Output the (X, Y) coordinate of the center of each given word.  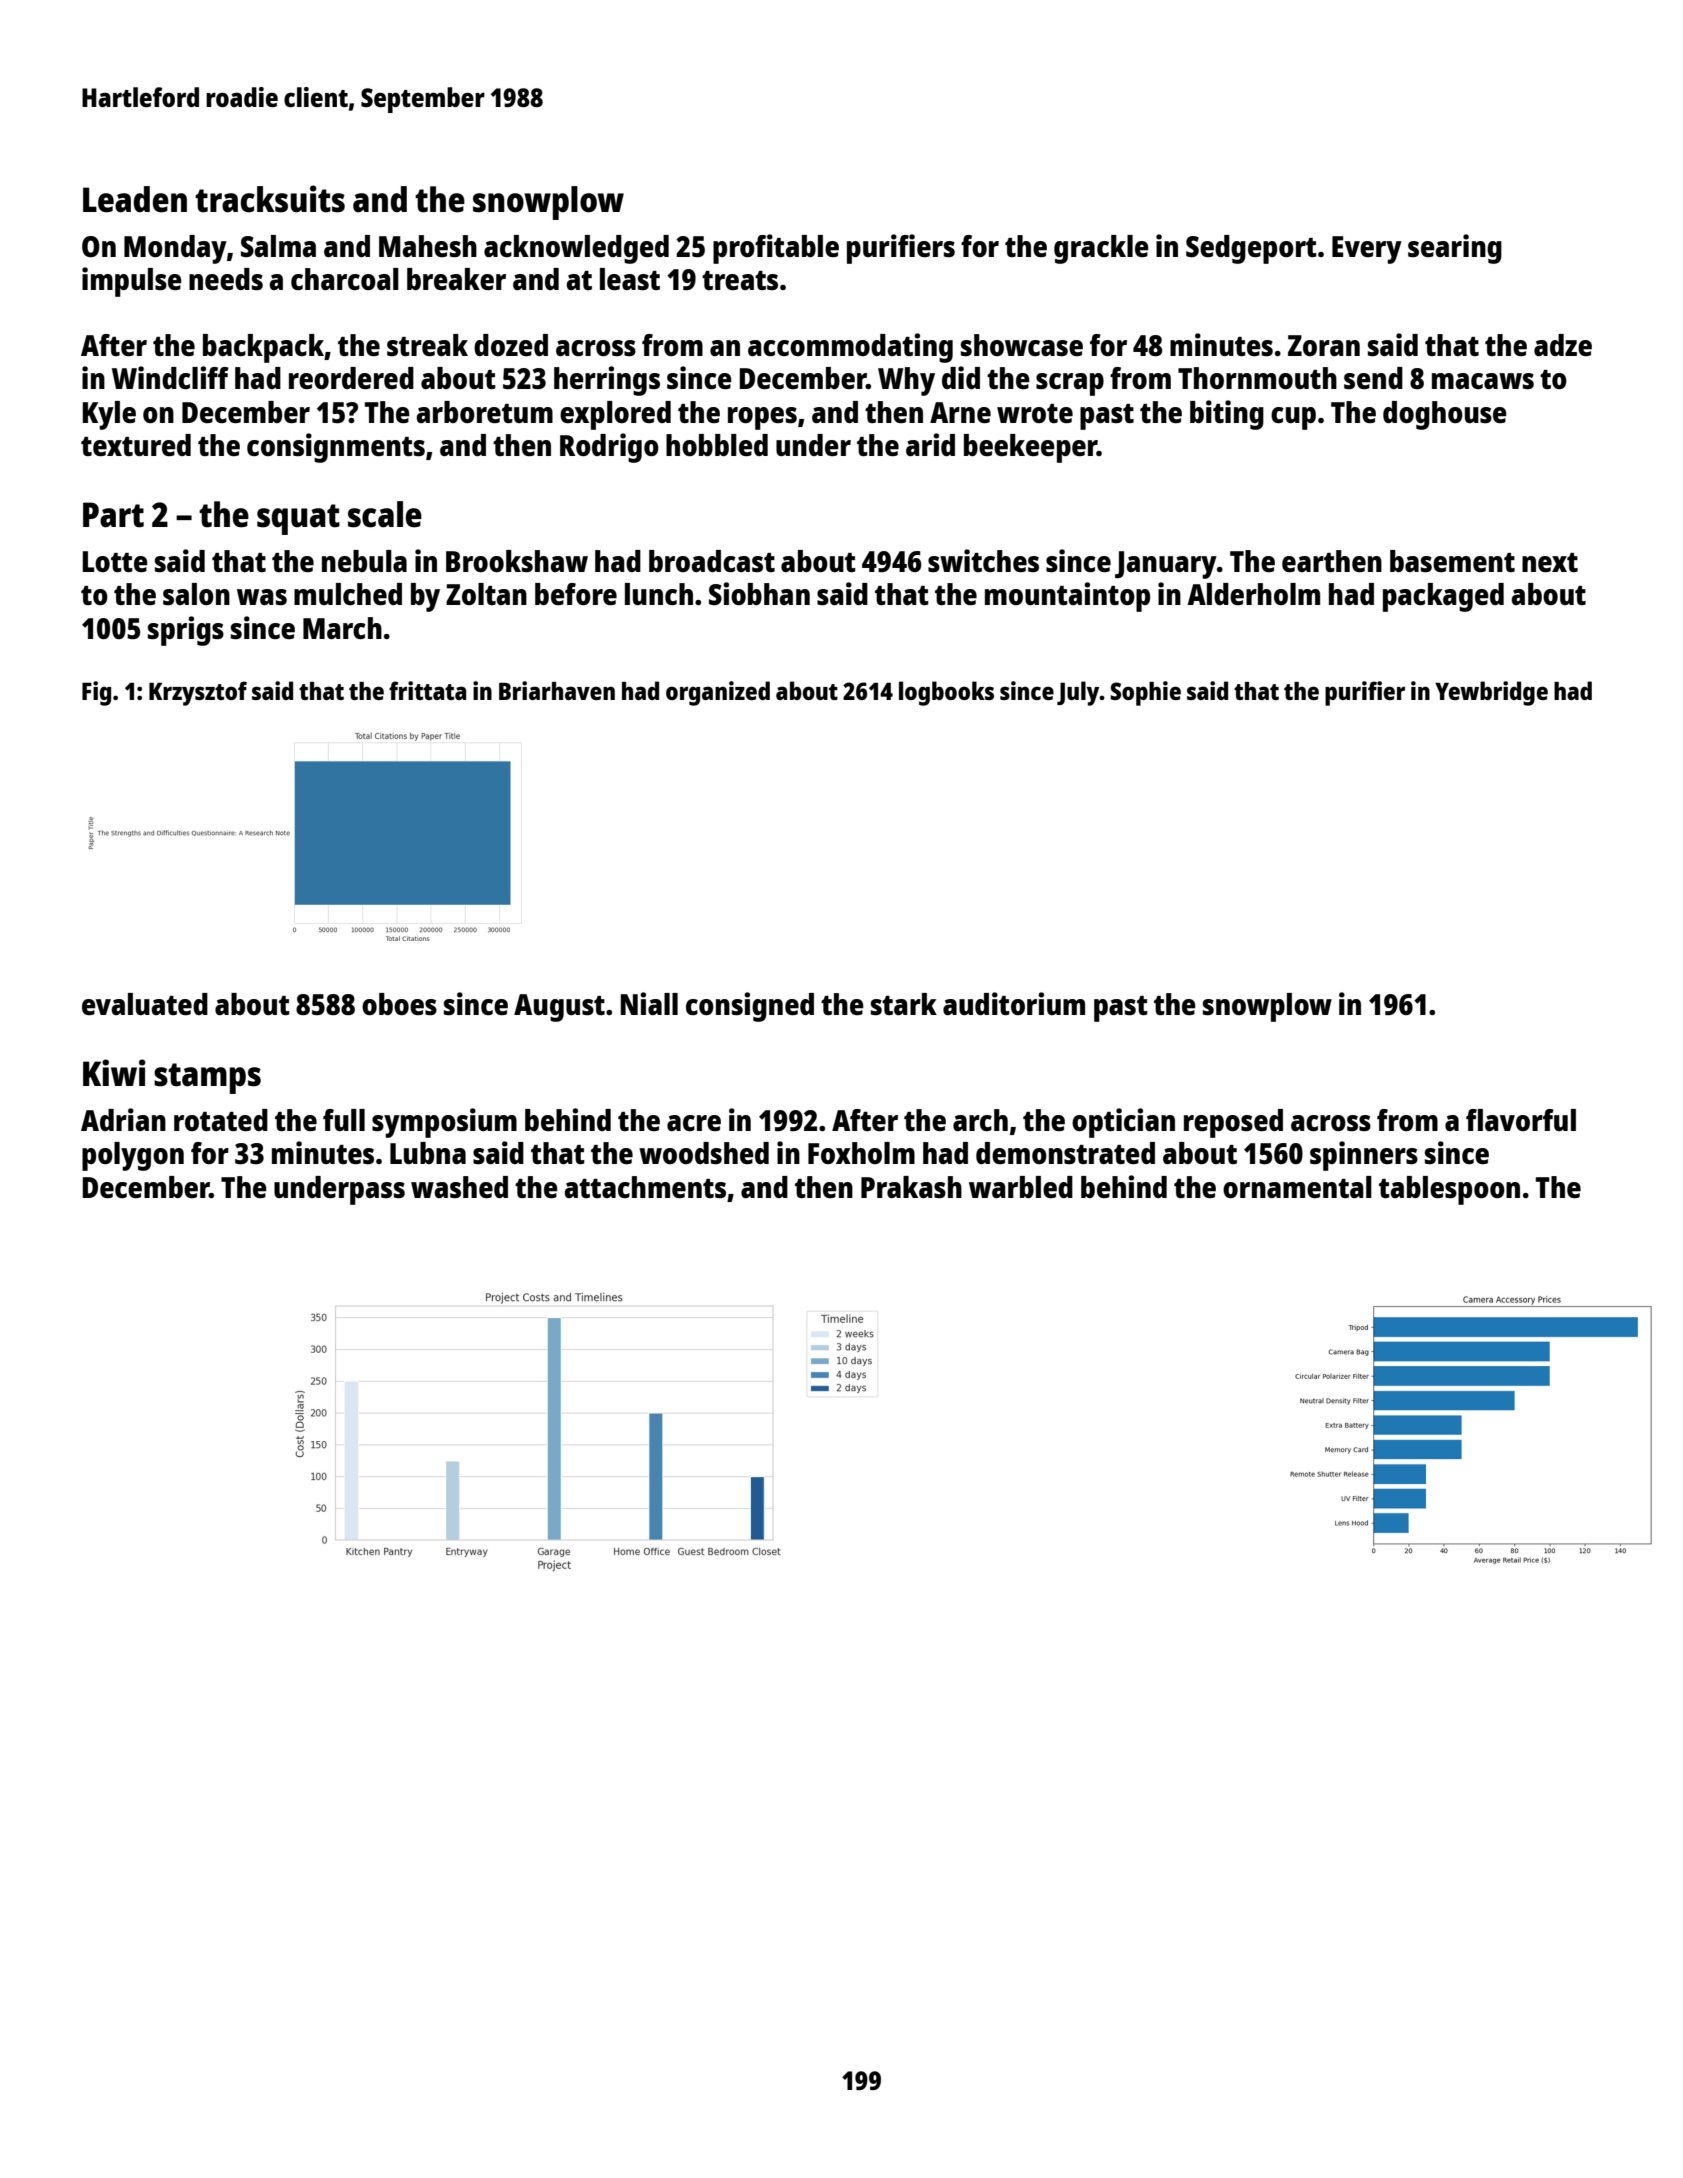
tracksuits (270, 199)
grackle (1101, 249)
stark (904, 1004)
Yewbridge (1491, 693)
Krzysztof (198, 693)
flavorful (1521, 1120)
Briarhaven (557, 690)
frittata (427, 690)
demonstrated (1065, 1153)
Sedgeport (1251, 249)
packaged (1443, 597)
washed (459, 1187)
